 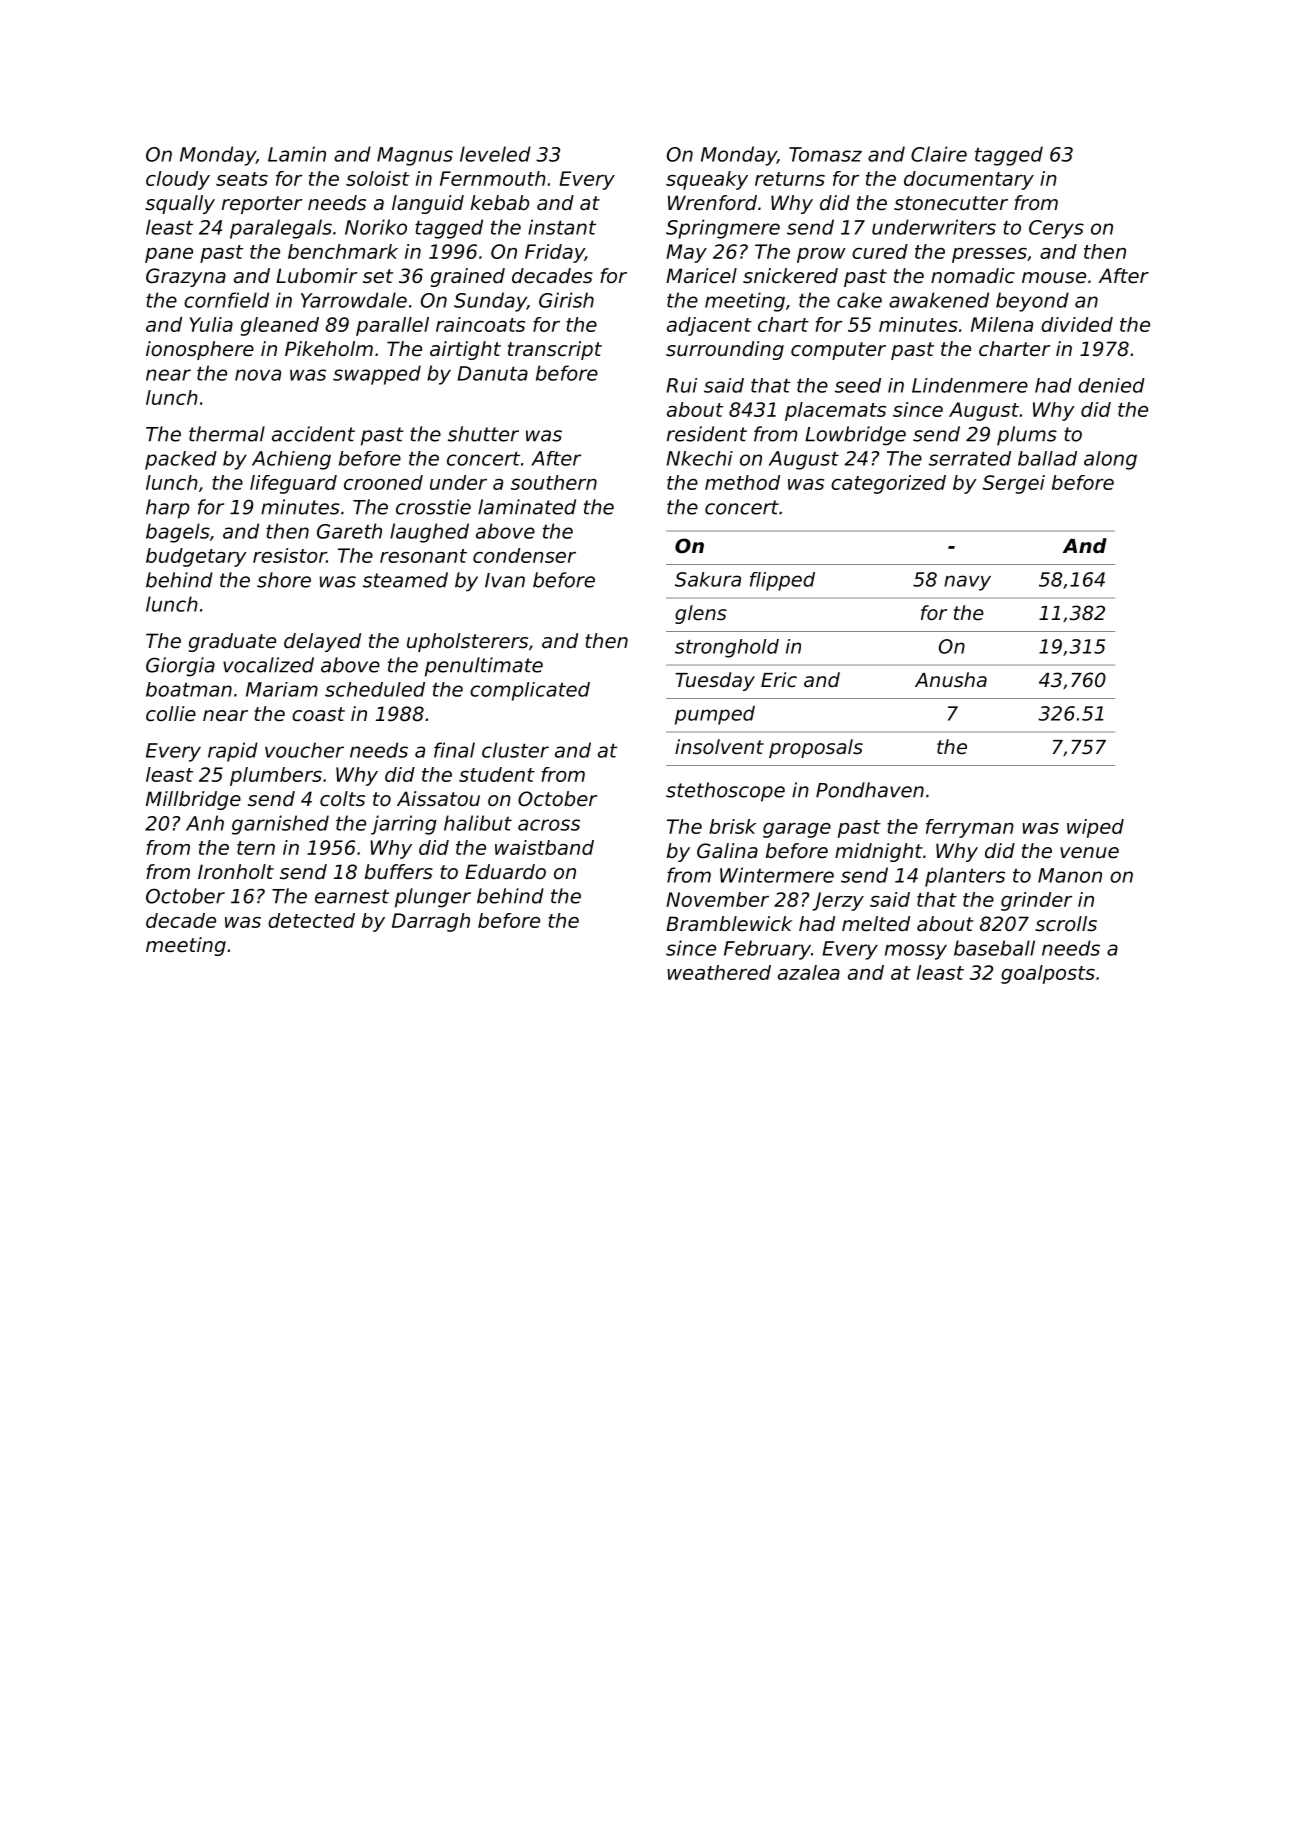 I want to click on method, so click(x=742, y=482).
